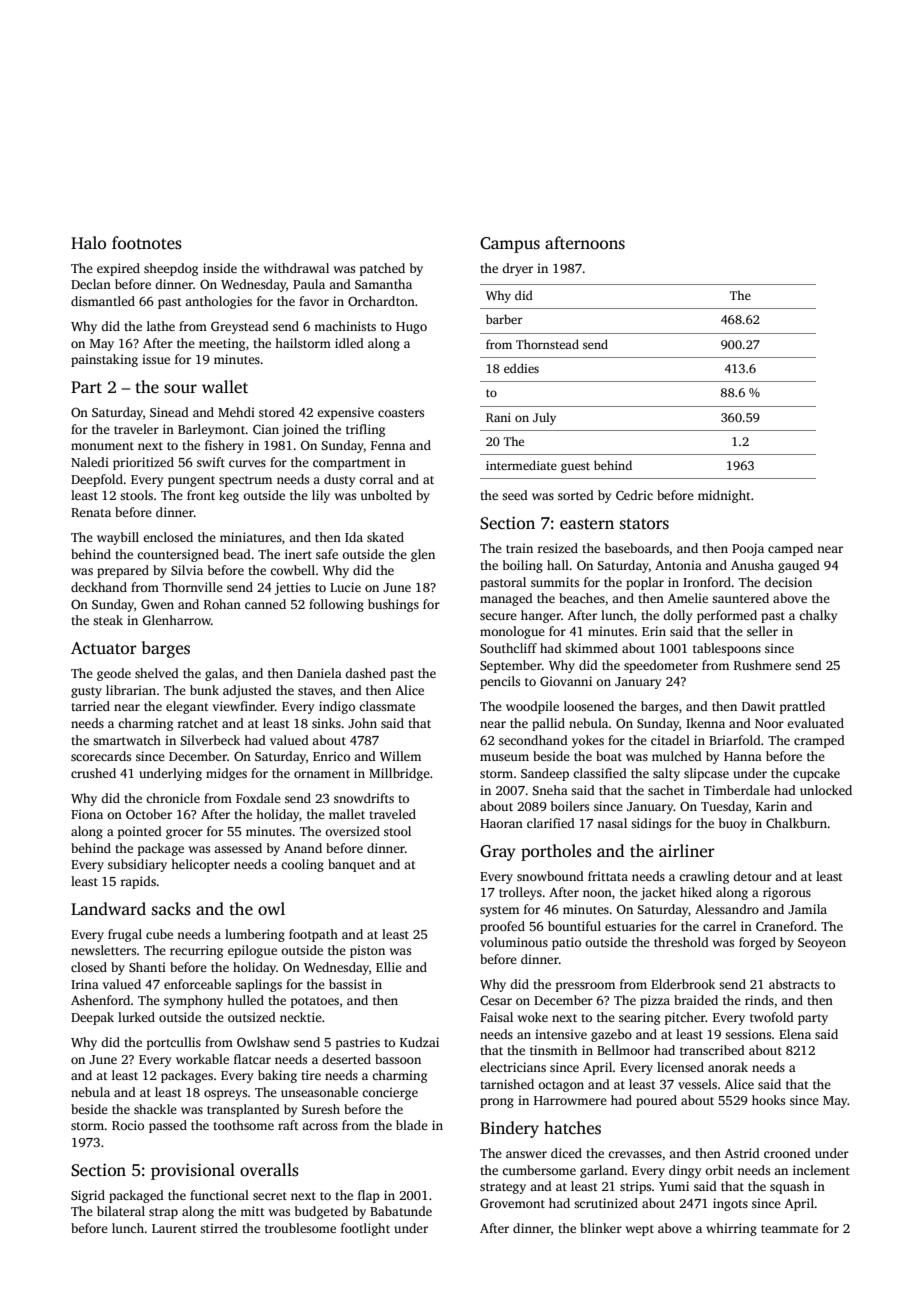 Image resolution: width=924 pixels, height=1308 pixels. Describe the element at coordinates (740, 598) in the screenshot. I see `sauntered` at that location.
